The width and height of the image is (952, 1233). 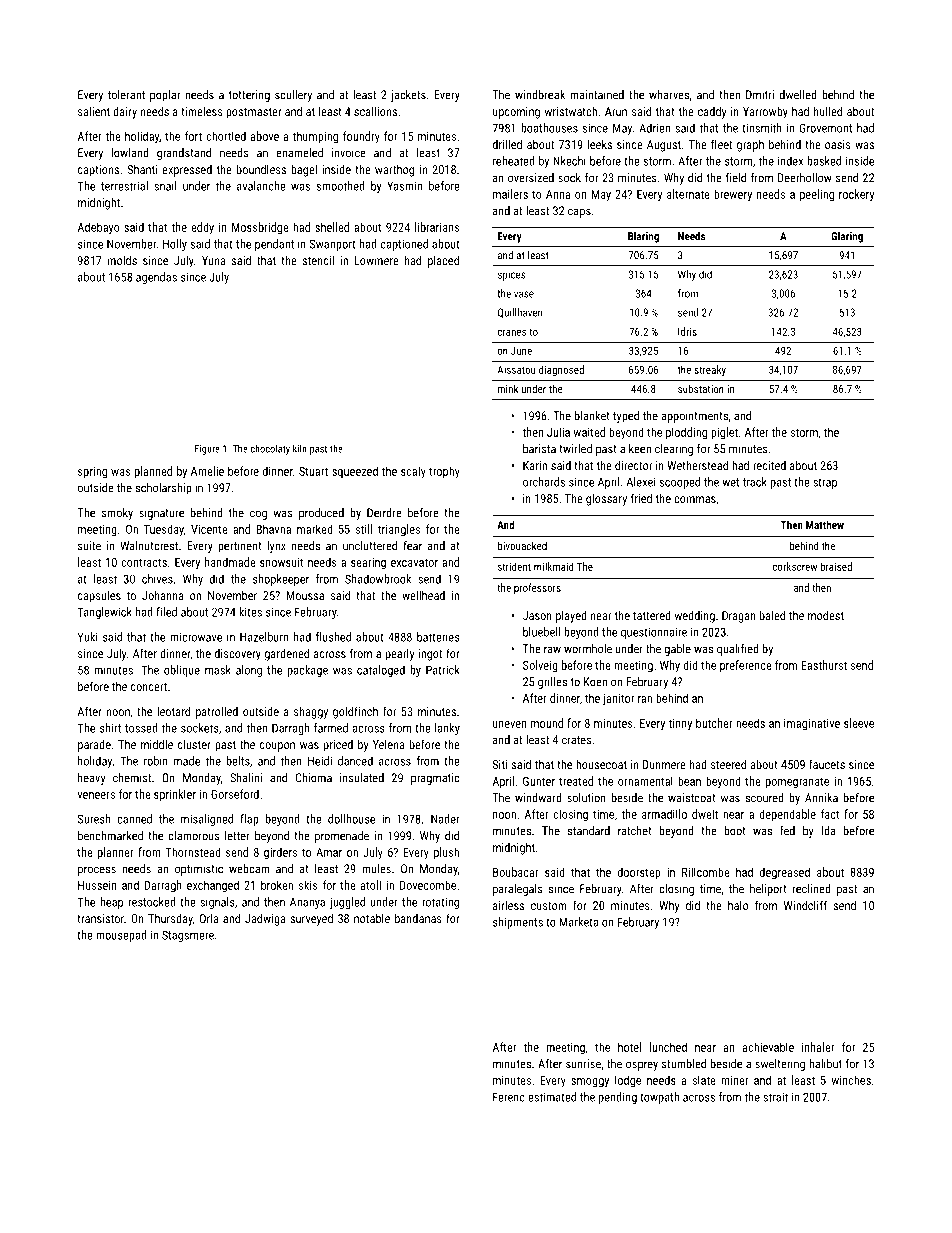 I want to click on played, so click(x=571, y=616).
